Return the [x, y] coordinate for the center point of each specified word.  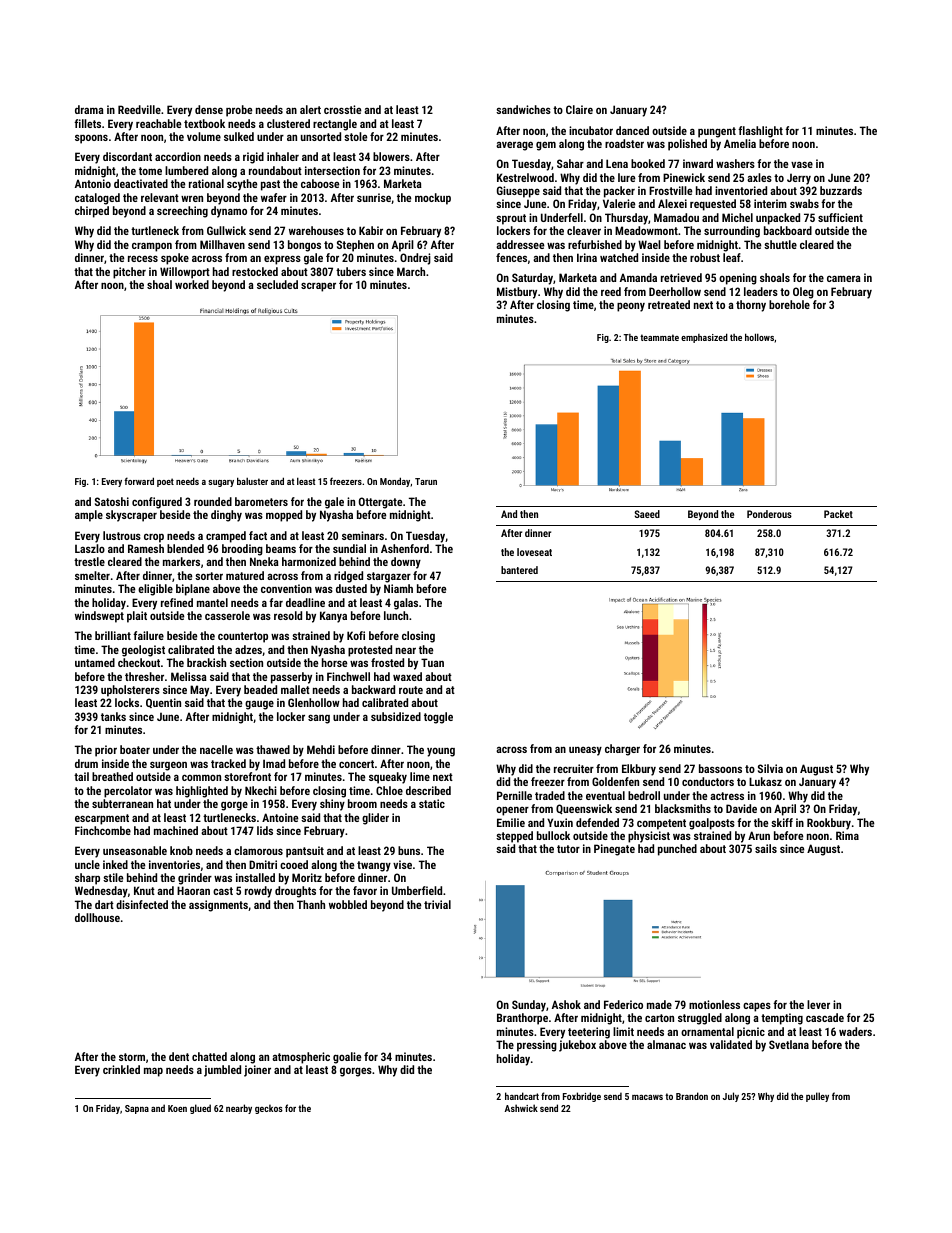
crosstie [342, 109]
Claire [579, 109]
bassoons [720, 768]
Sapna [137, 1109]
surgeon [168, 766]
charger [622, 750]
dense [209, 109]
